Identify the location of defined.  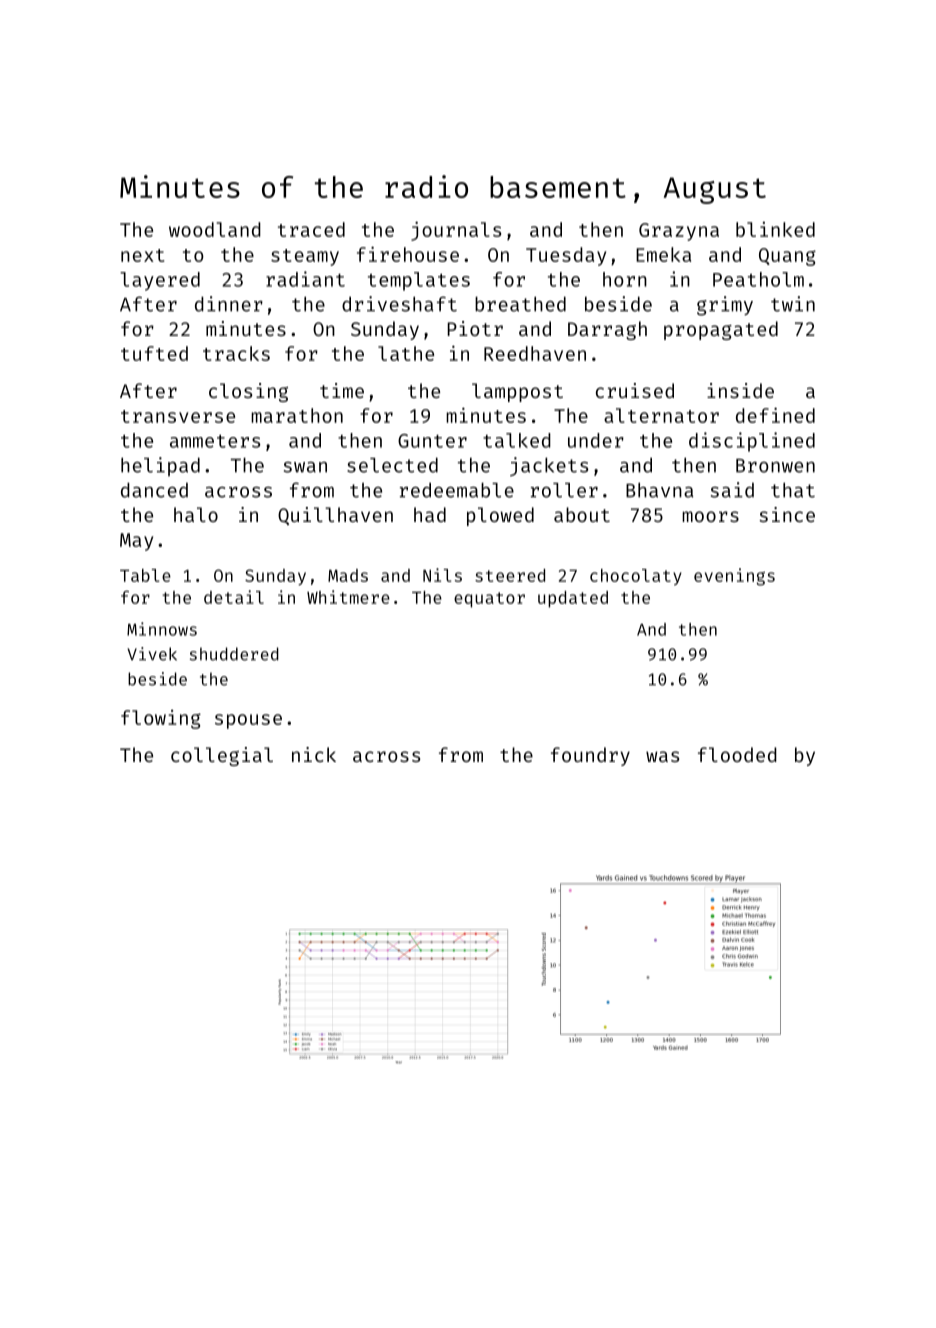
(775, 415).
